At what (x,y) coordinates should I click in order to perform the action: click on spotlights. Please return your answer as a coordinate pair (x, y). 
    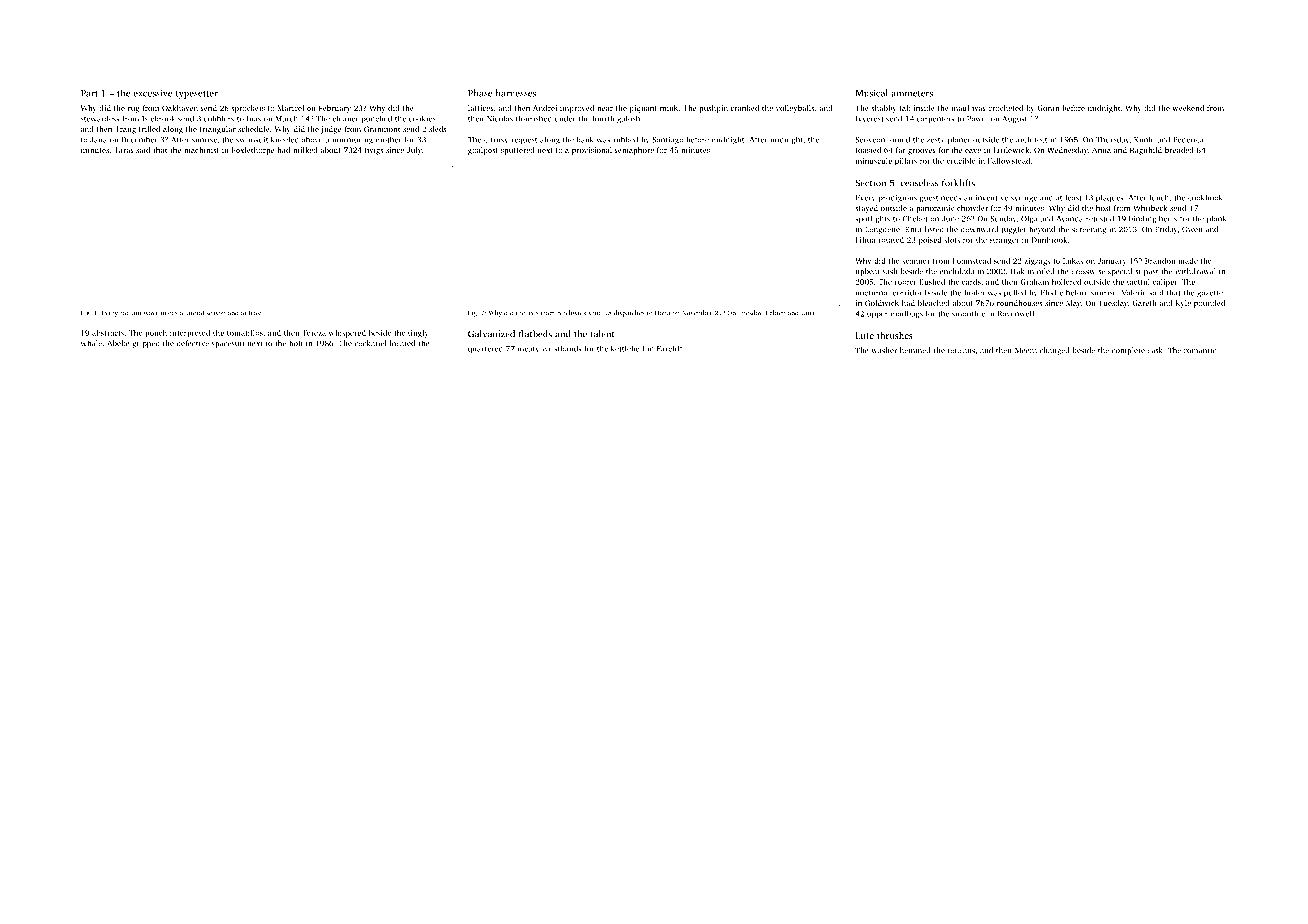
    Looking at the image, I should click on (872, 219).
